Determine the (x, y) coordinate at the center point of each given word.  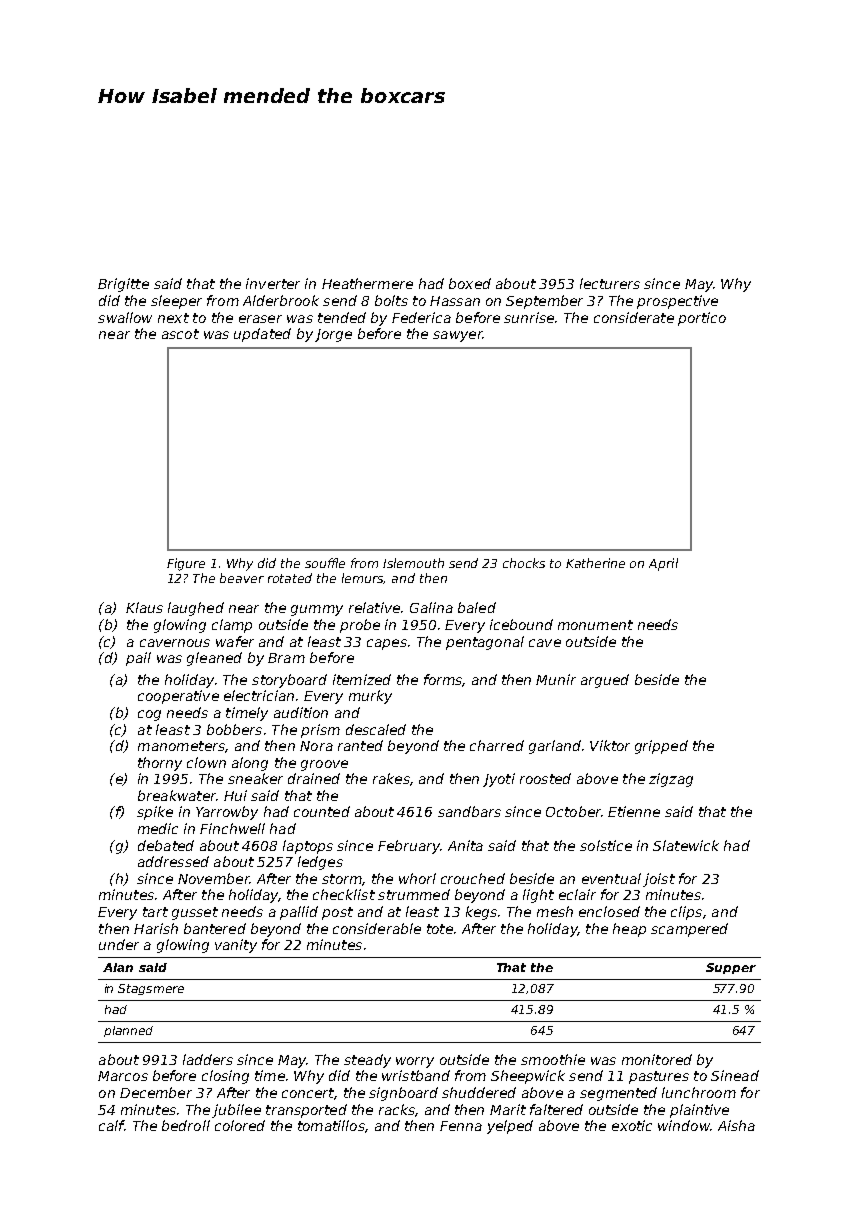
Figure (186, 564)
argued (605, 681)
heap (629, 930)
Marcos (123, 1076)
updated (262, 335)
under (119, 944)
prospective (677, 302)
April (663, 564)
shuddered (479, 1092)
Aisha (736, 1125)
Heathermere (367, 283)
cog (149, 715)
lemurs (363, 578)
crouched (473, 878)
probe (360, 626)
